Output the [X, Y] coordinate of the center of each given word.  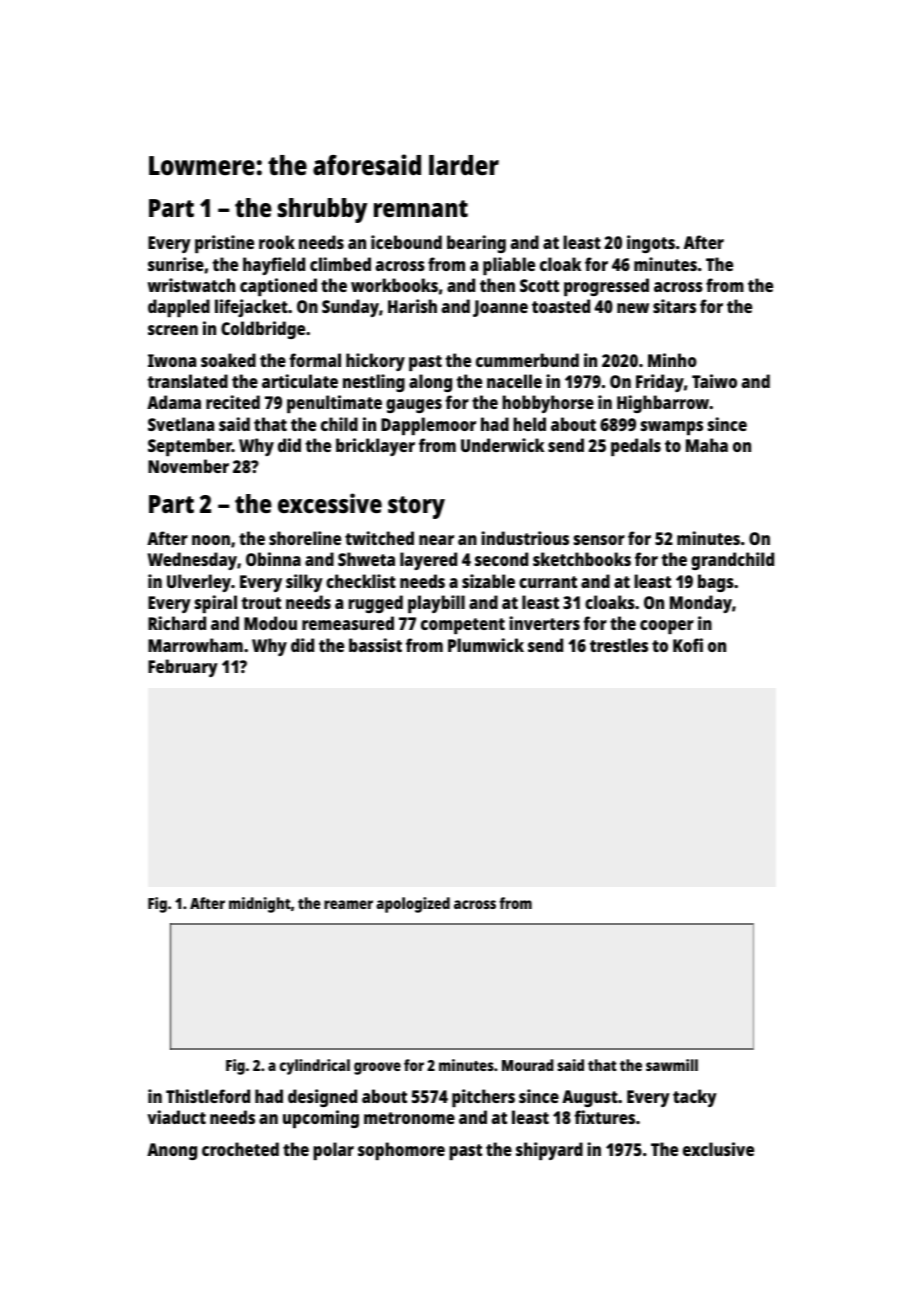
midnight [260, 905]
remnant [421, 208]
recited [233, 402]
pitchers [483, 1098]
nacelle [514, 381]
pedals [636, 447]
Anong [172, 1151]
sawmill [672, 1065]
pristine [224, 244]
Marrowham [195, 645]
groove [377, 1068]
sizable [488, 581]
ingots [651, 244]
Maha [707, 445]
